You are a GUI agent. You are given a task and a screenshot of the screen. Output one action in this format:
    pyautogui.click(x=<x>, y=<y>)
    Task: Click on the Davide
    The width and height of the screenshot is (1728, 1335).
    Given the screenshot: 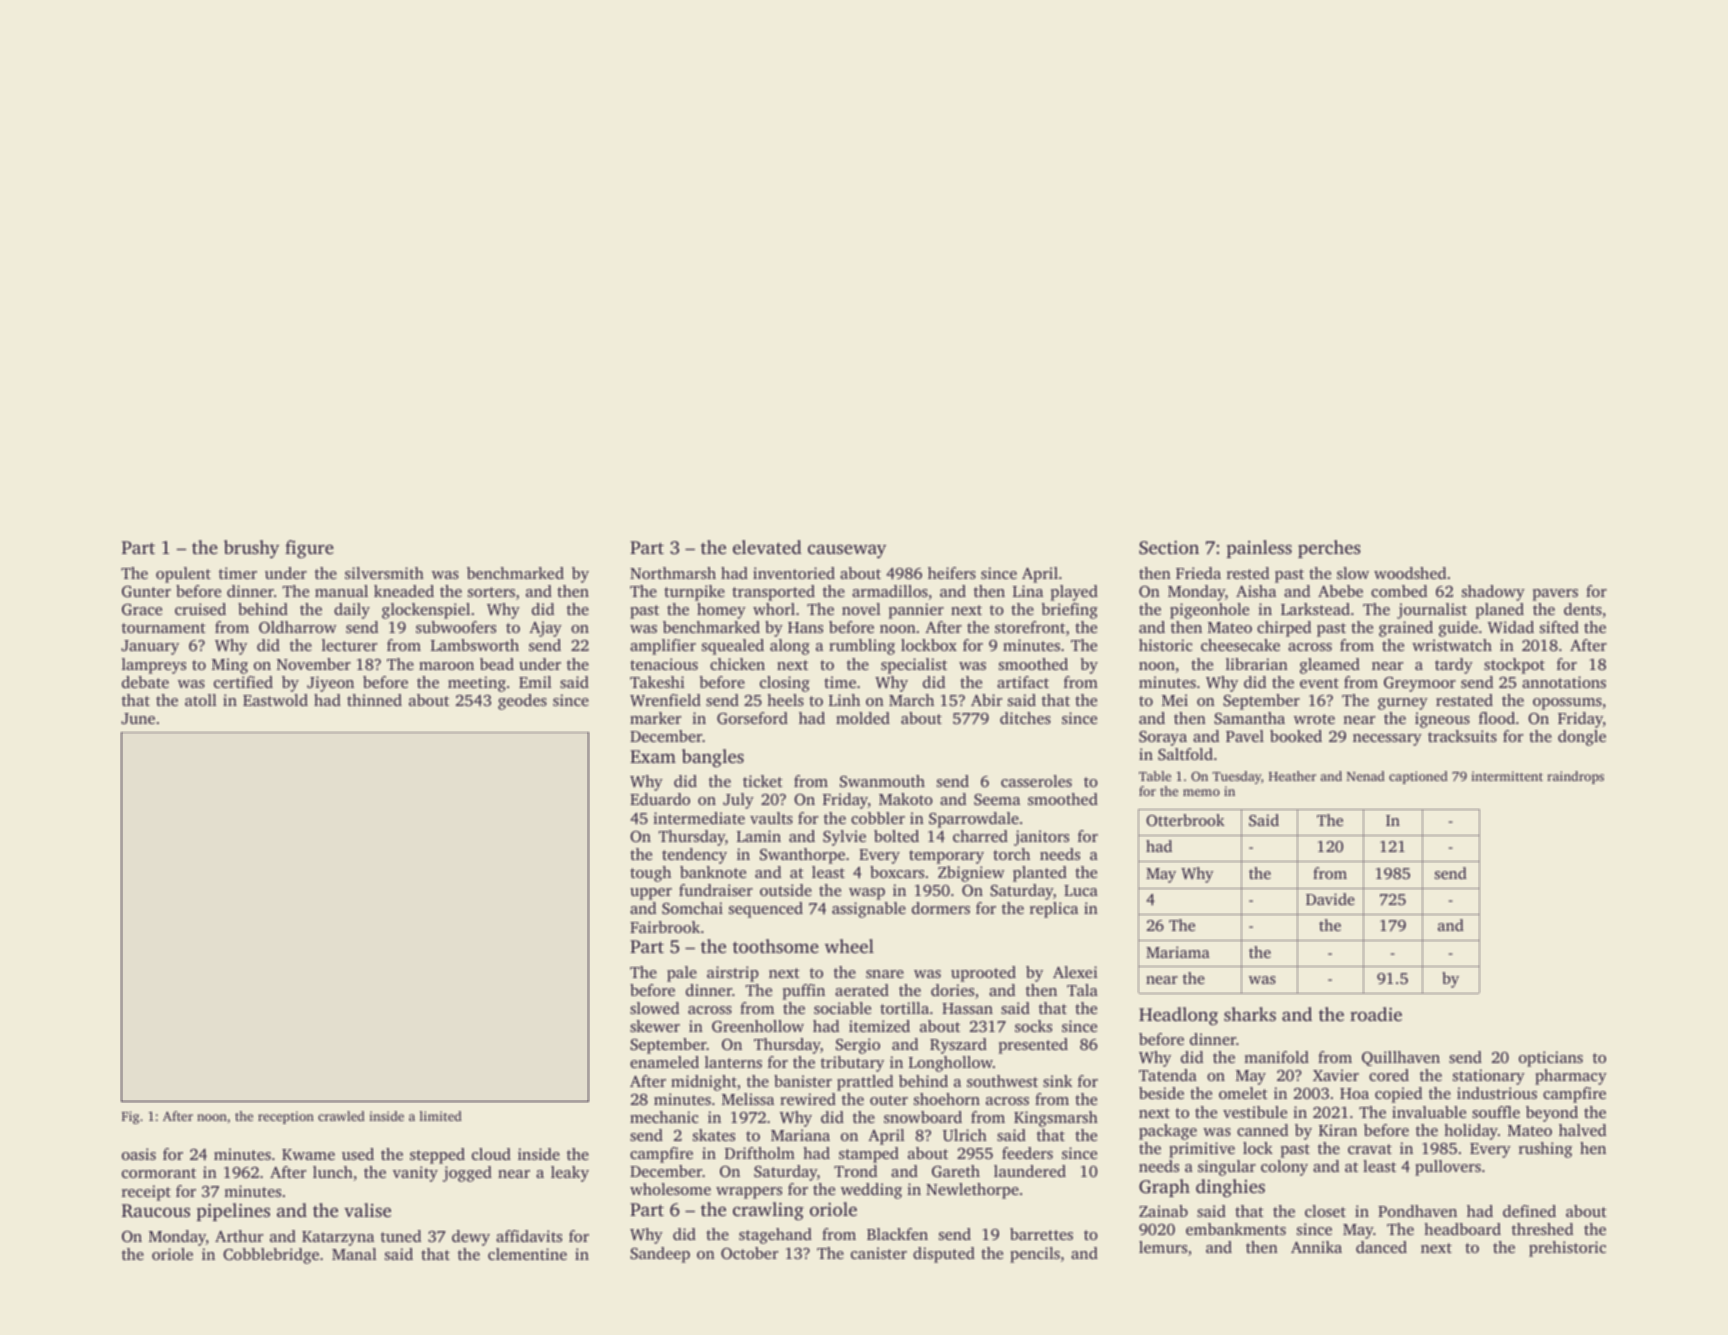 What is the action you would take?
    pyautogui.click(x=1330, y=899)
